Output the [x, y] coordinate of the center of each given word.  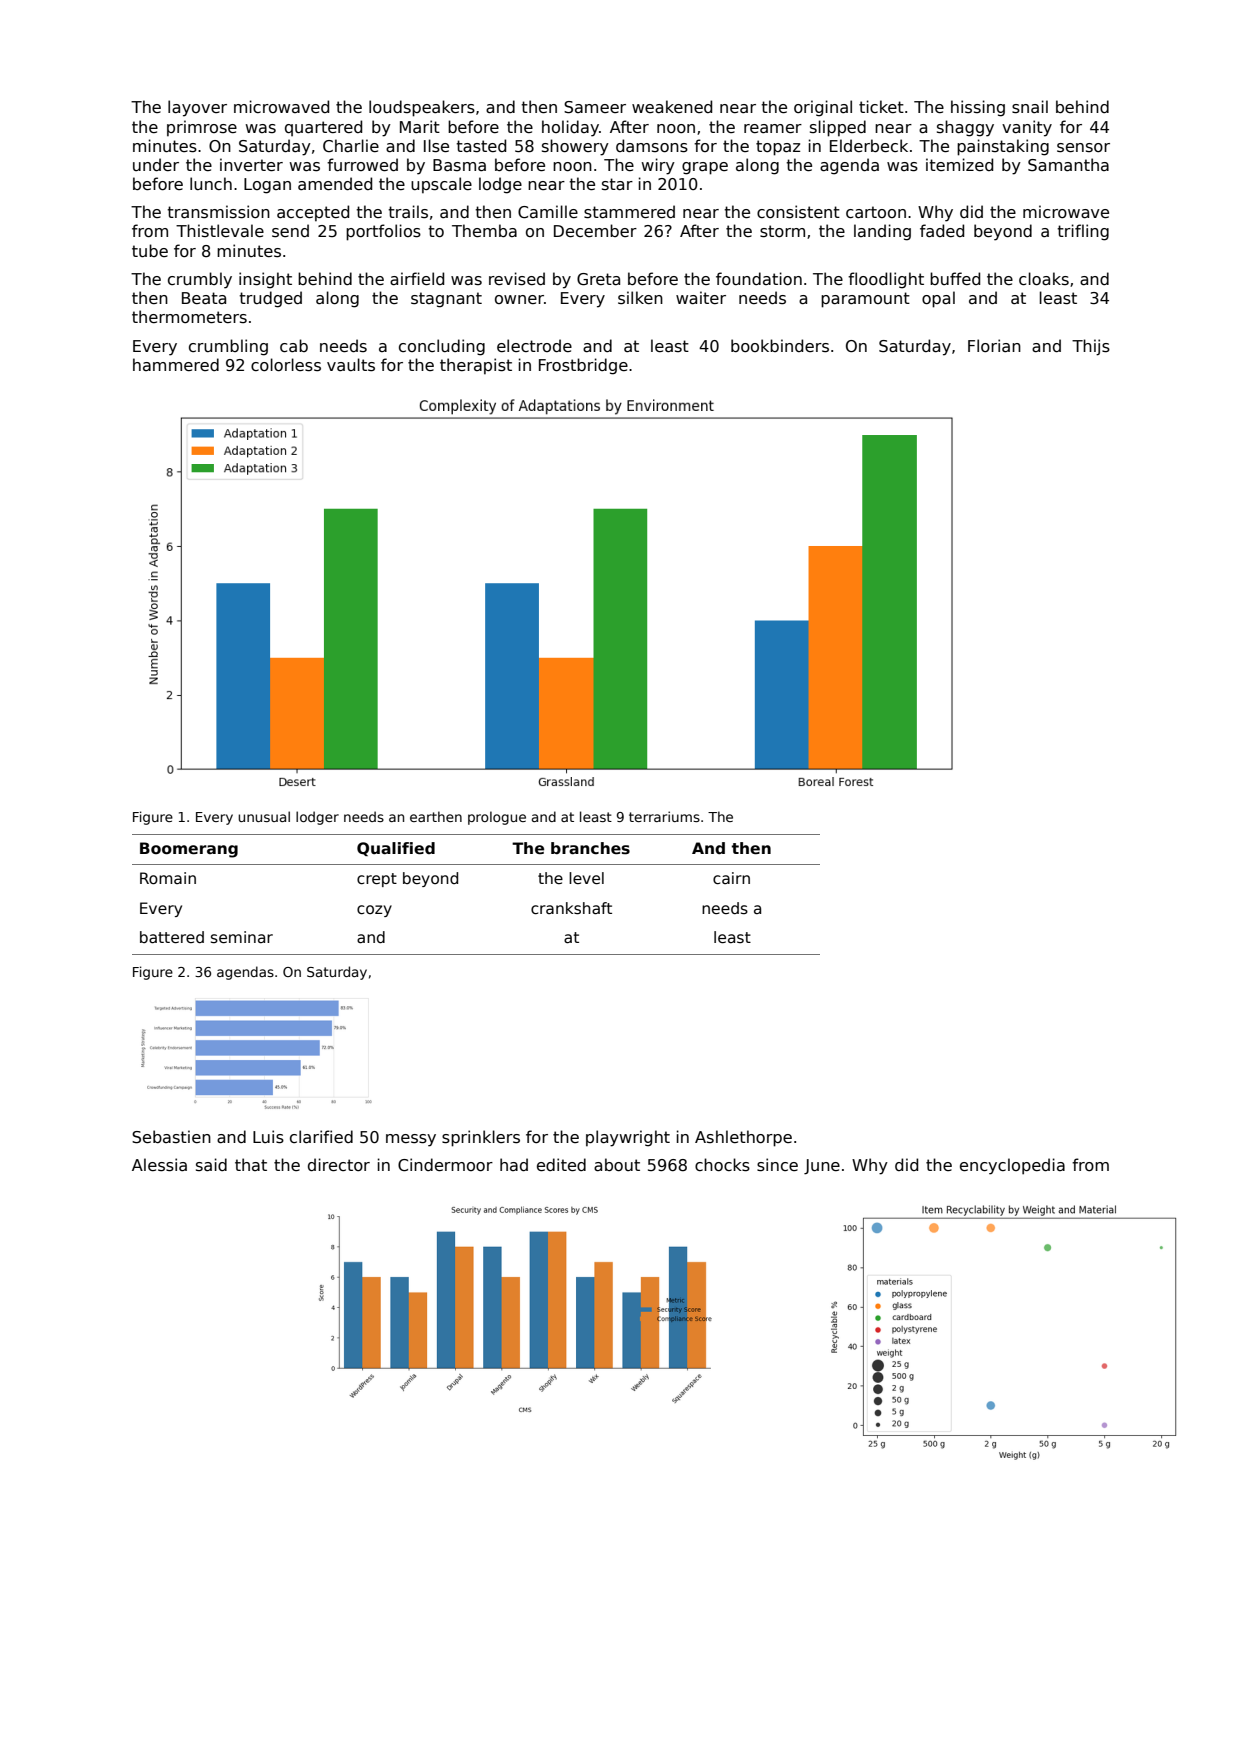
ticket [881, 106]
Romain [168, 878]
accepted [313, 213]
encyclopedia [1012, 1166]
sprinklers [481, 1138]
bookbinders [780, 346]
